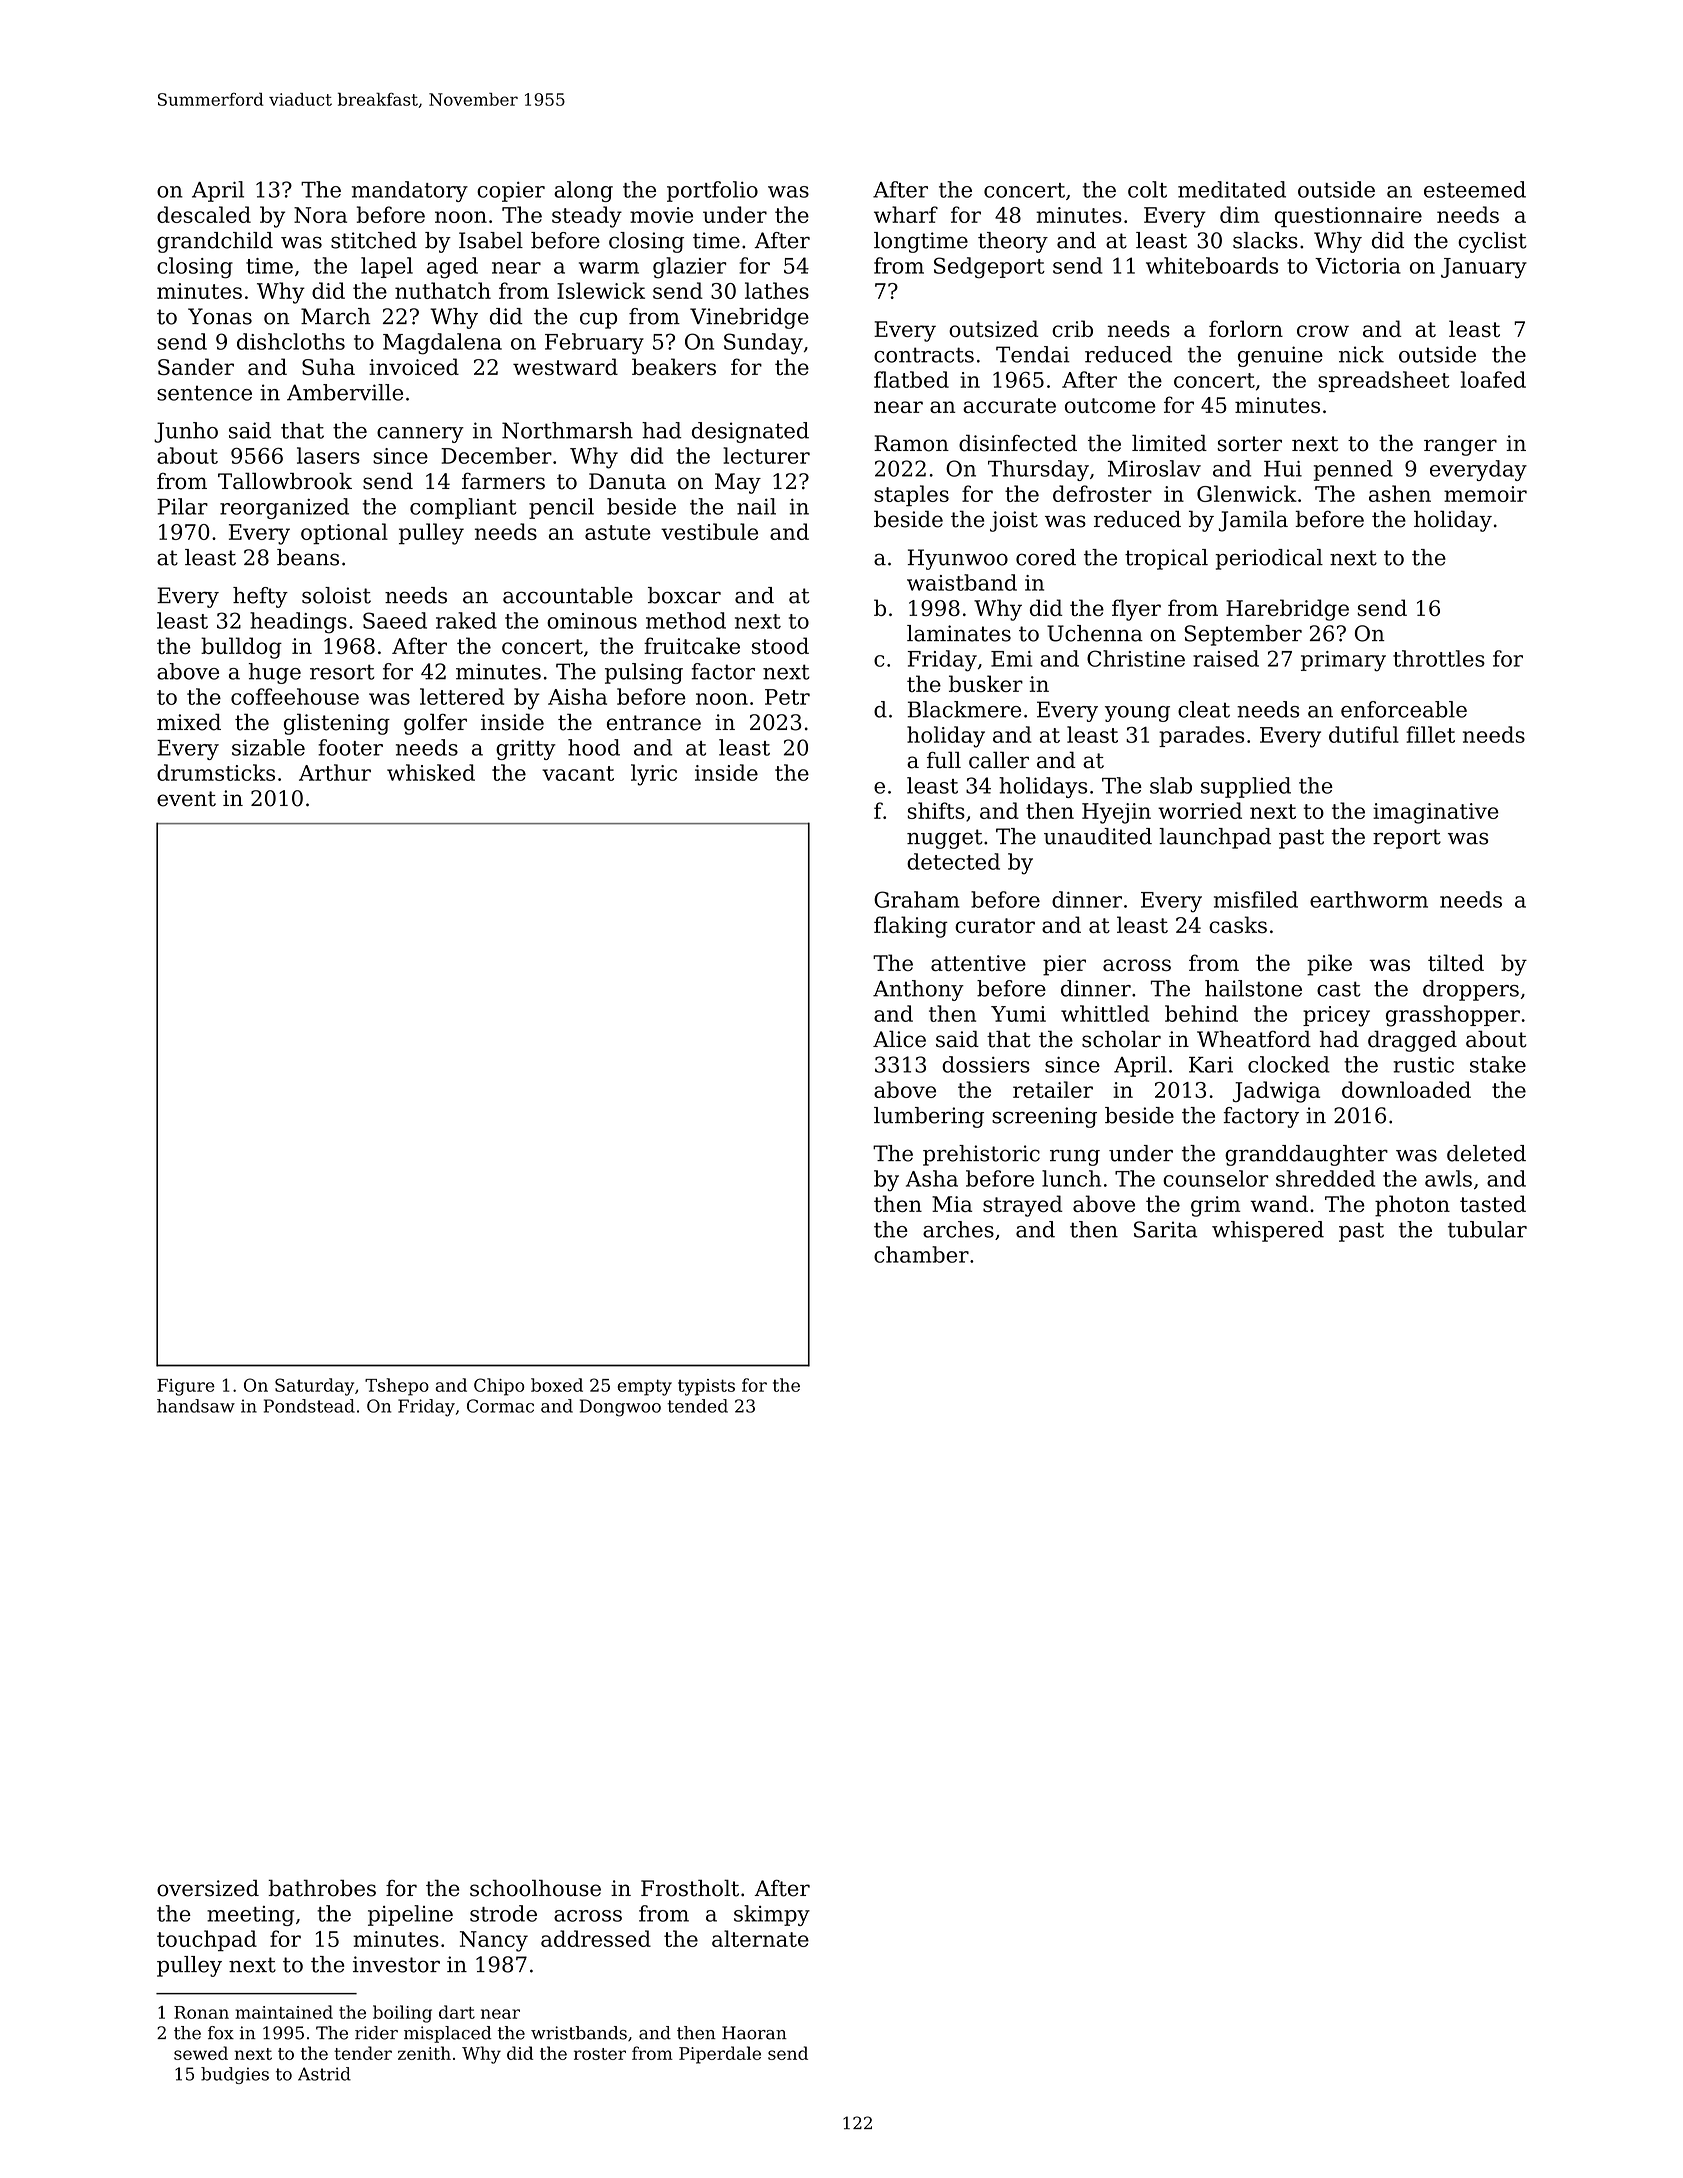 The width and height of the page is (1683, 2178). What do you see at coordinates (777, 290) in the page?
I see `lathes` at bounding box center [777, 290].
